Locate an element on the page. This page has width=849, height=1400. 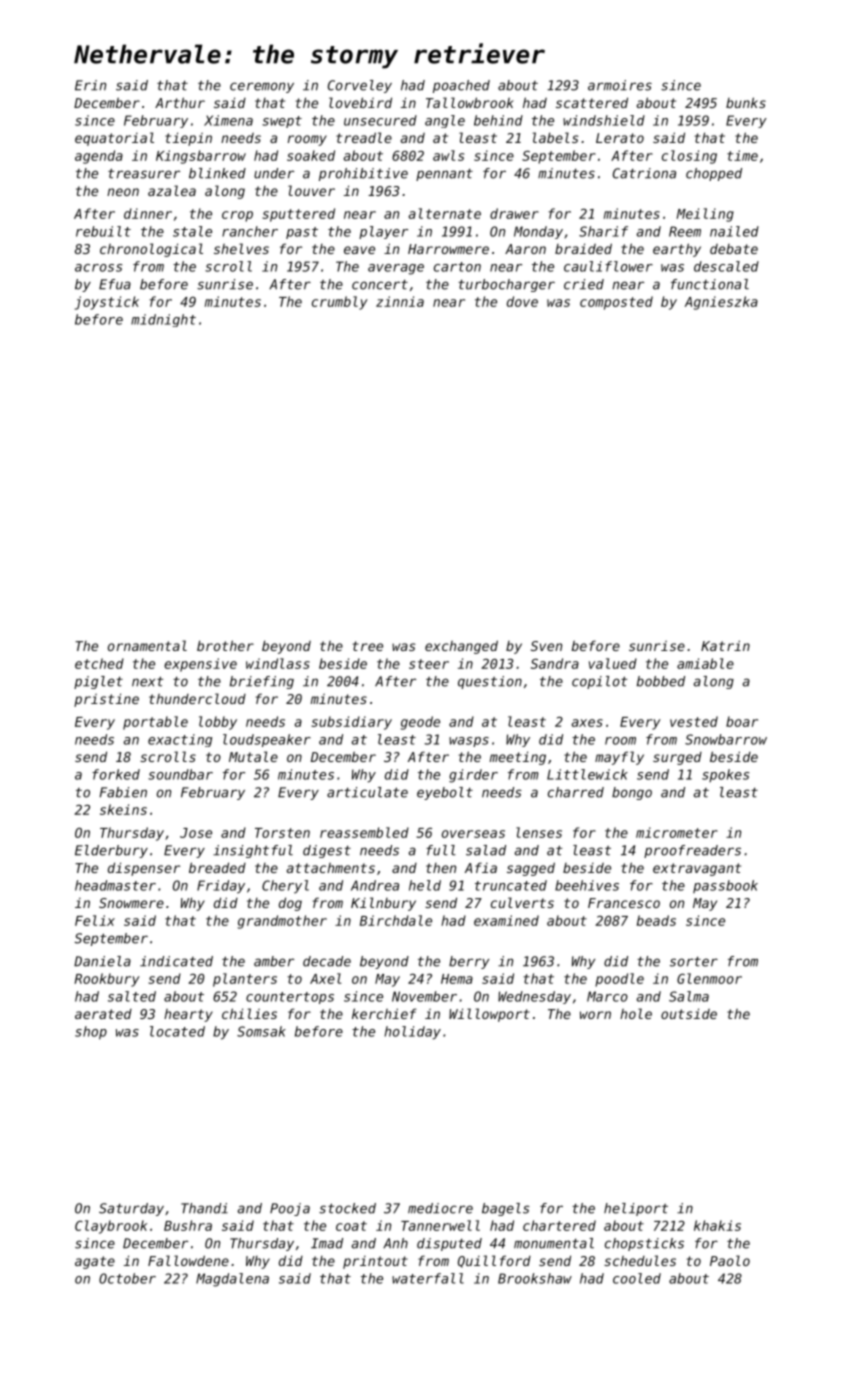
earthy is located at coordinates (677, 250).
